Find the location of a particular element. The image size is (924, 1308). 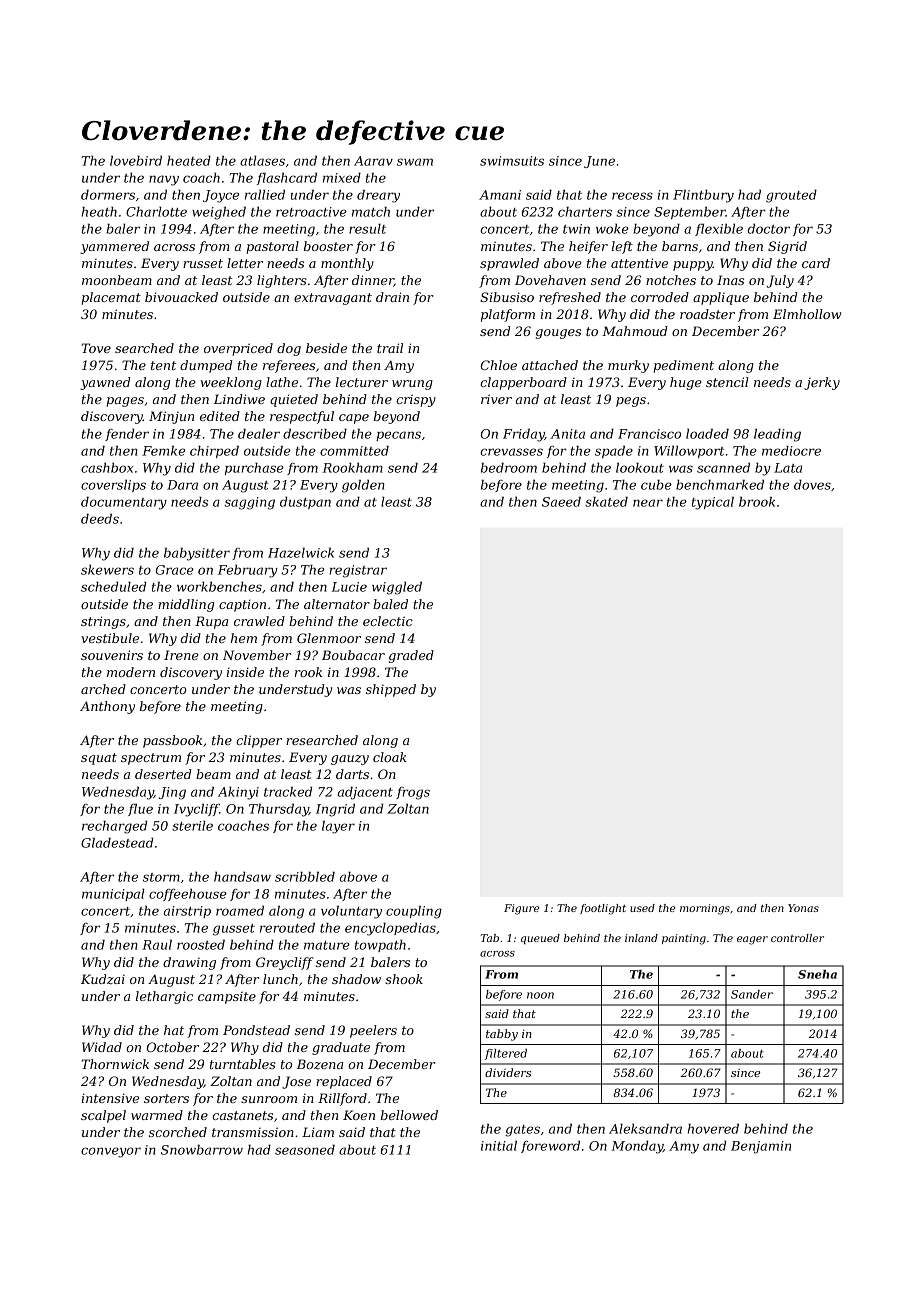

voluntary is located at coordinates (351, 912).
